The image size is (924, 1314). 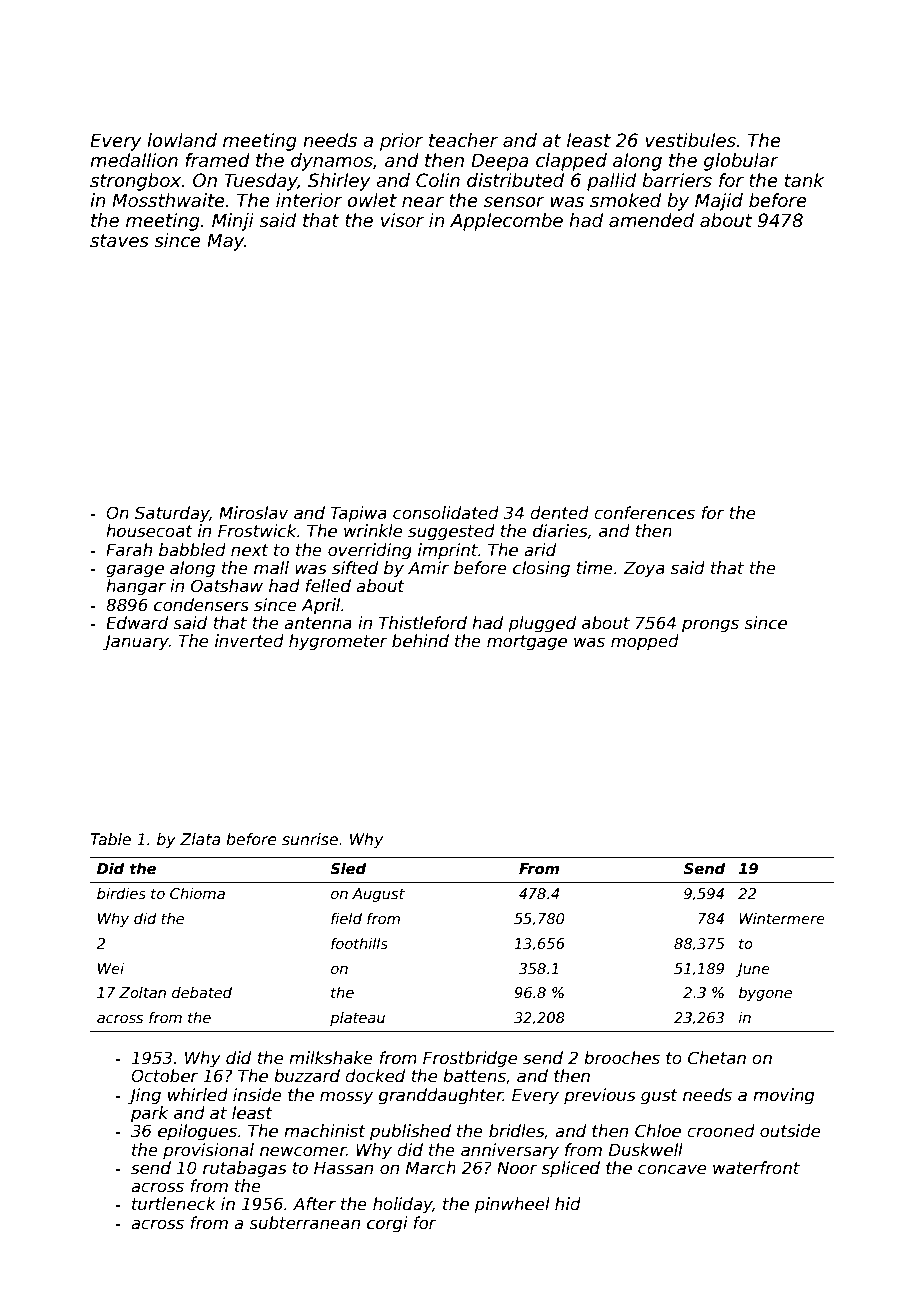 What do you see at coordinates (804, 180) in the image?
I see `tank` at bounding box center [804, 180].
